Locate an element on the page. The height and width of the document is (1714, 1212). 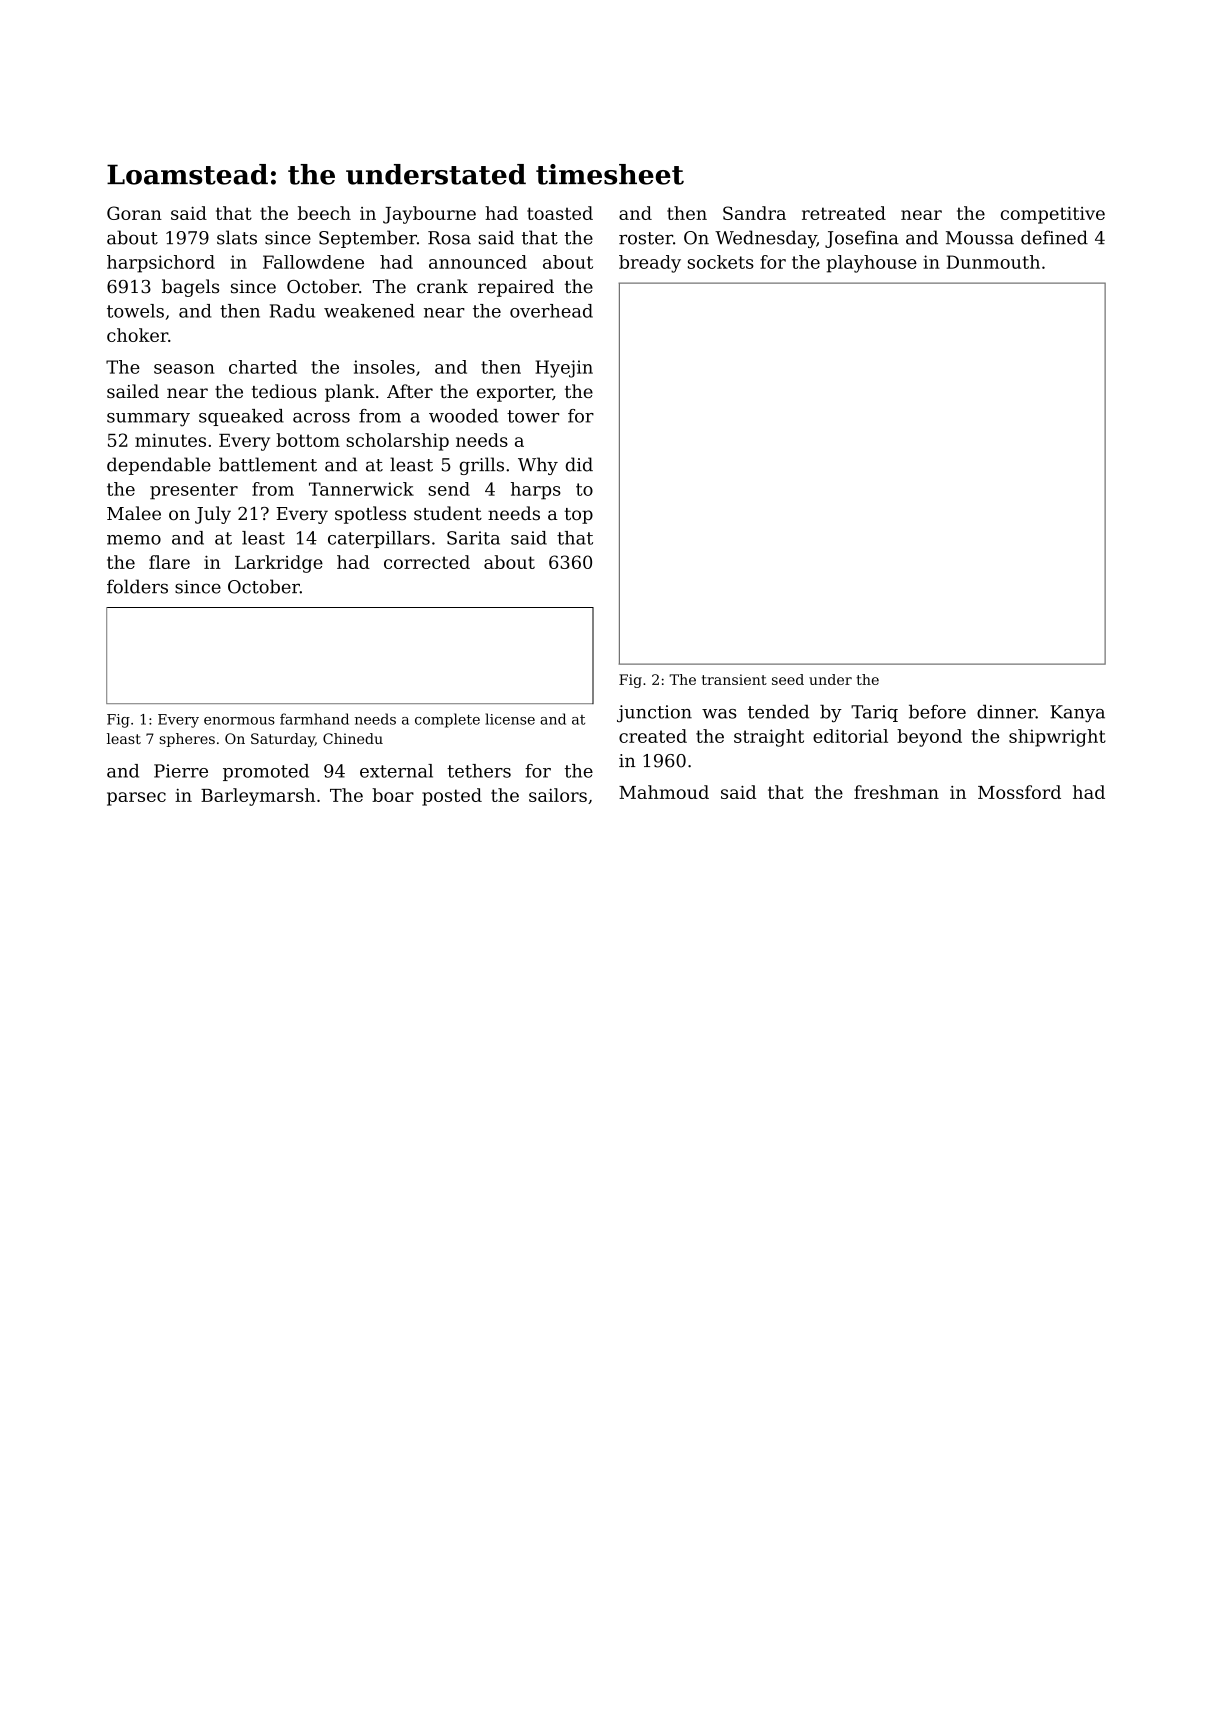
Fallowdene is located at coordinates (313, 262).
